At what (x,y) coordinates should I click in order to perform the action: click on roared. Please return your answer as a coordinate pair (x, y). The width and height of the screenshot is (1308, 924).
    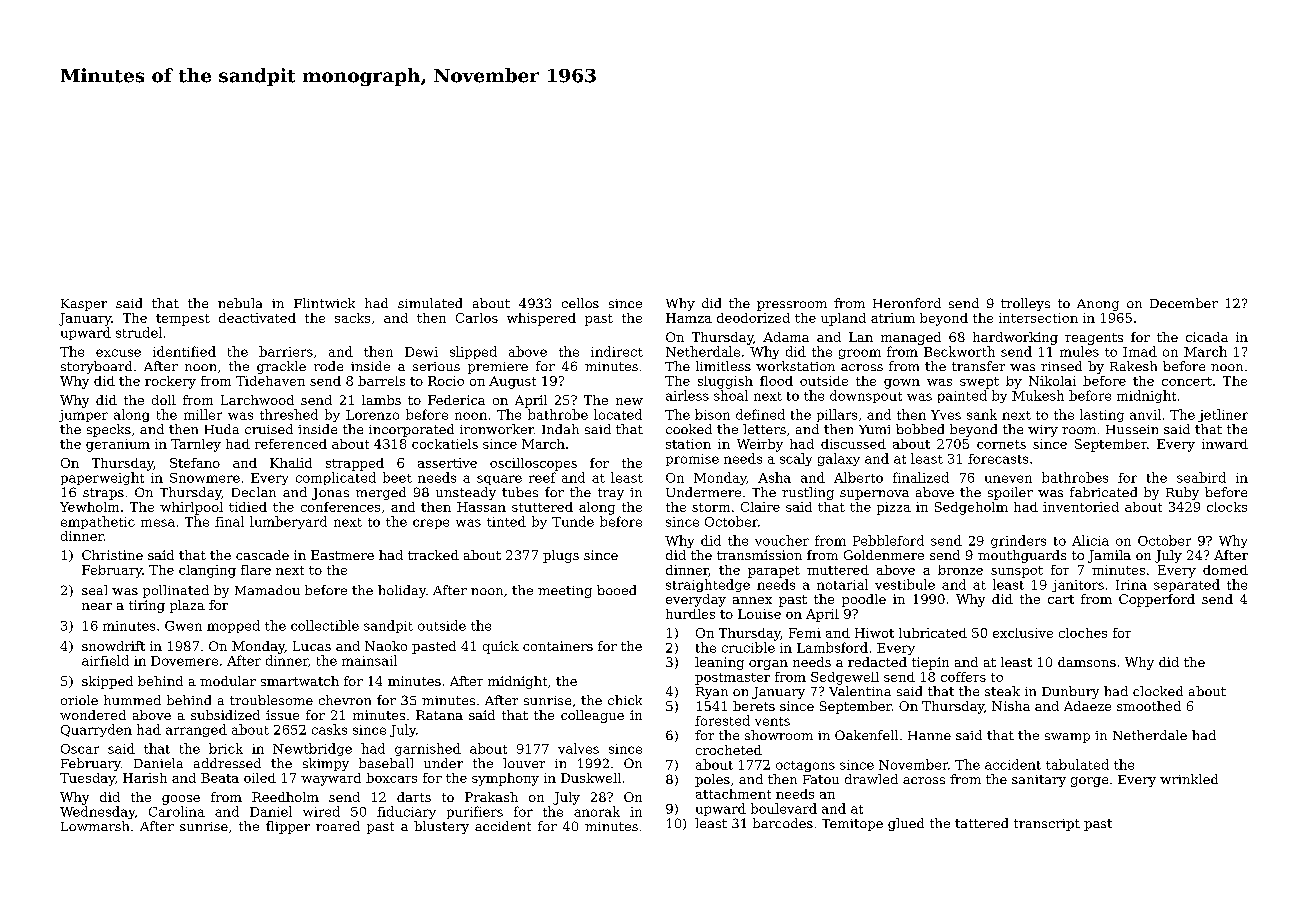
    Looking at the image, I should click on (338, 826).
